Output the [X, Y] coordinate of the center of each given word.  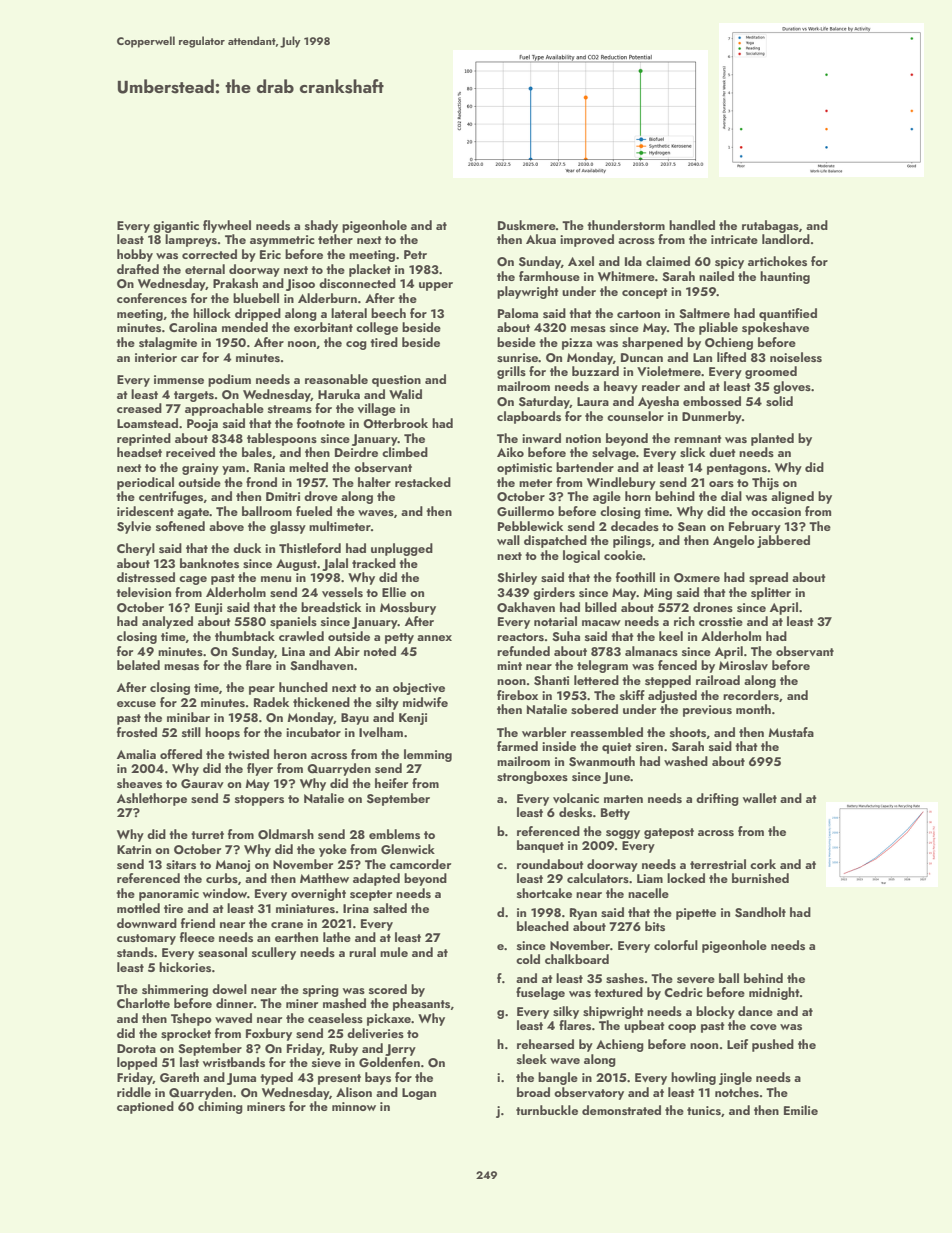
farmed [517, 746]
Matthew [324, 878]
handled [692, 225]
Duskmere [527, 225]
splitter [771, 593]
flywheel [227, 226]
